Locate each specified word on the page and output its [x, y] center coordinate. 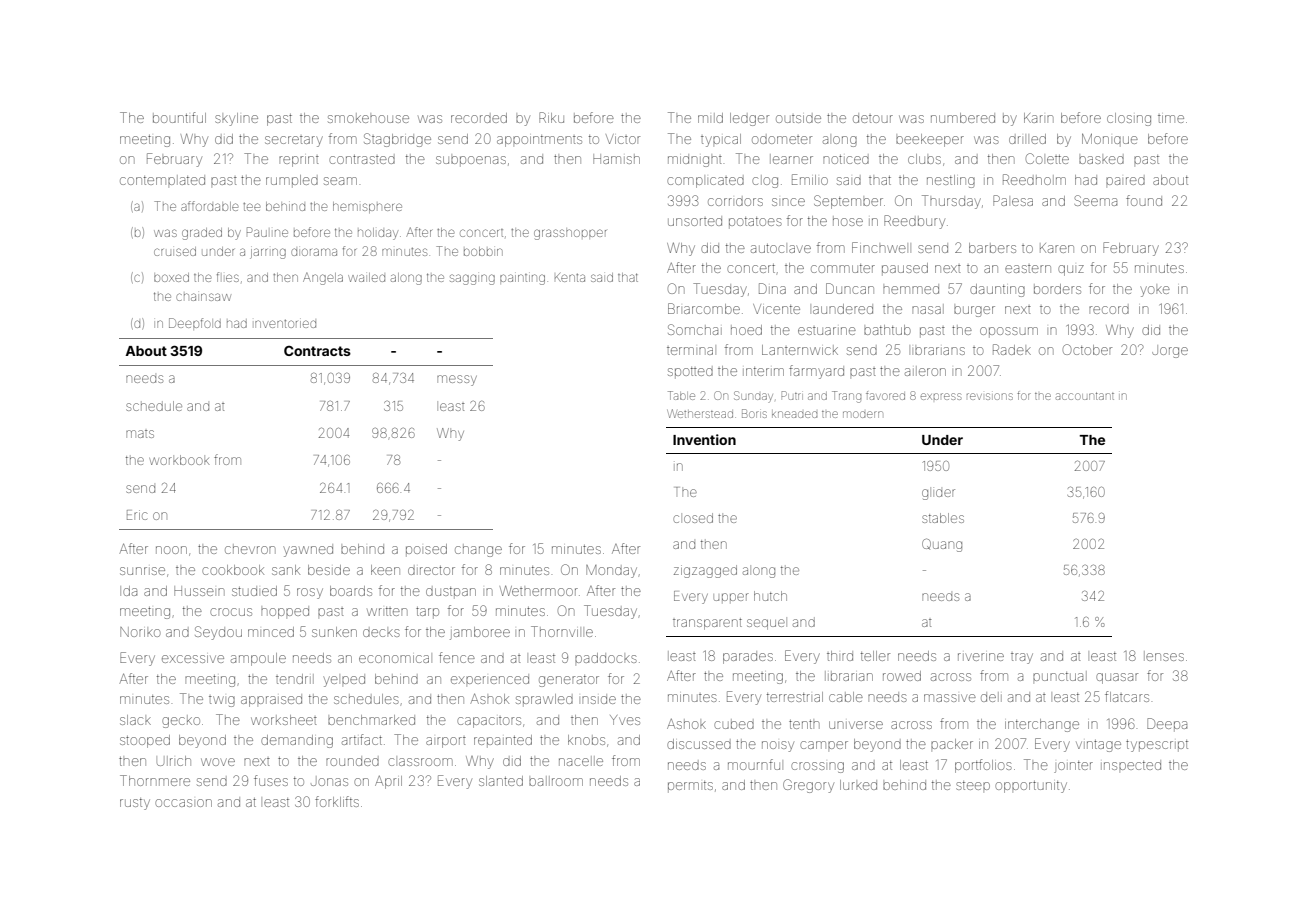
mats [140, 434]
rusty [135, 804]
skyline [236, 119]
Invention [704, 439]
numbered [963, 118]
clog [765, 181]
